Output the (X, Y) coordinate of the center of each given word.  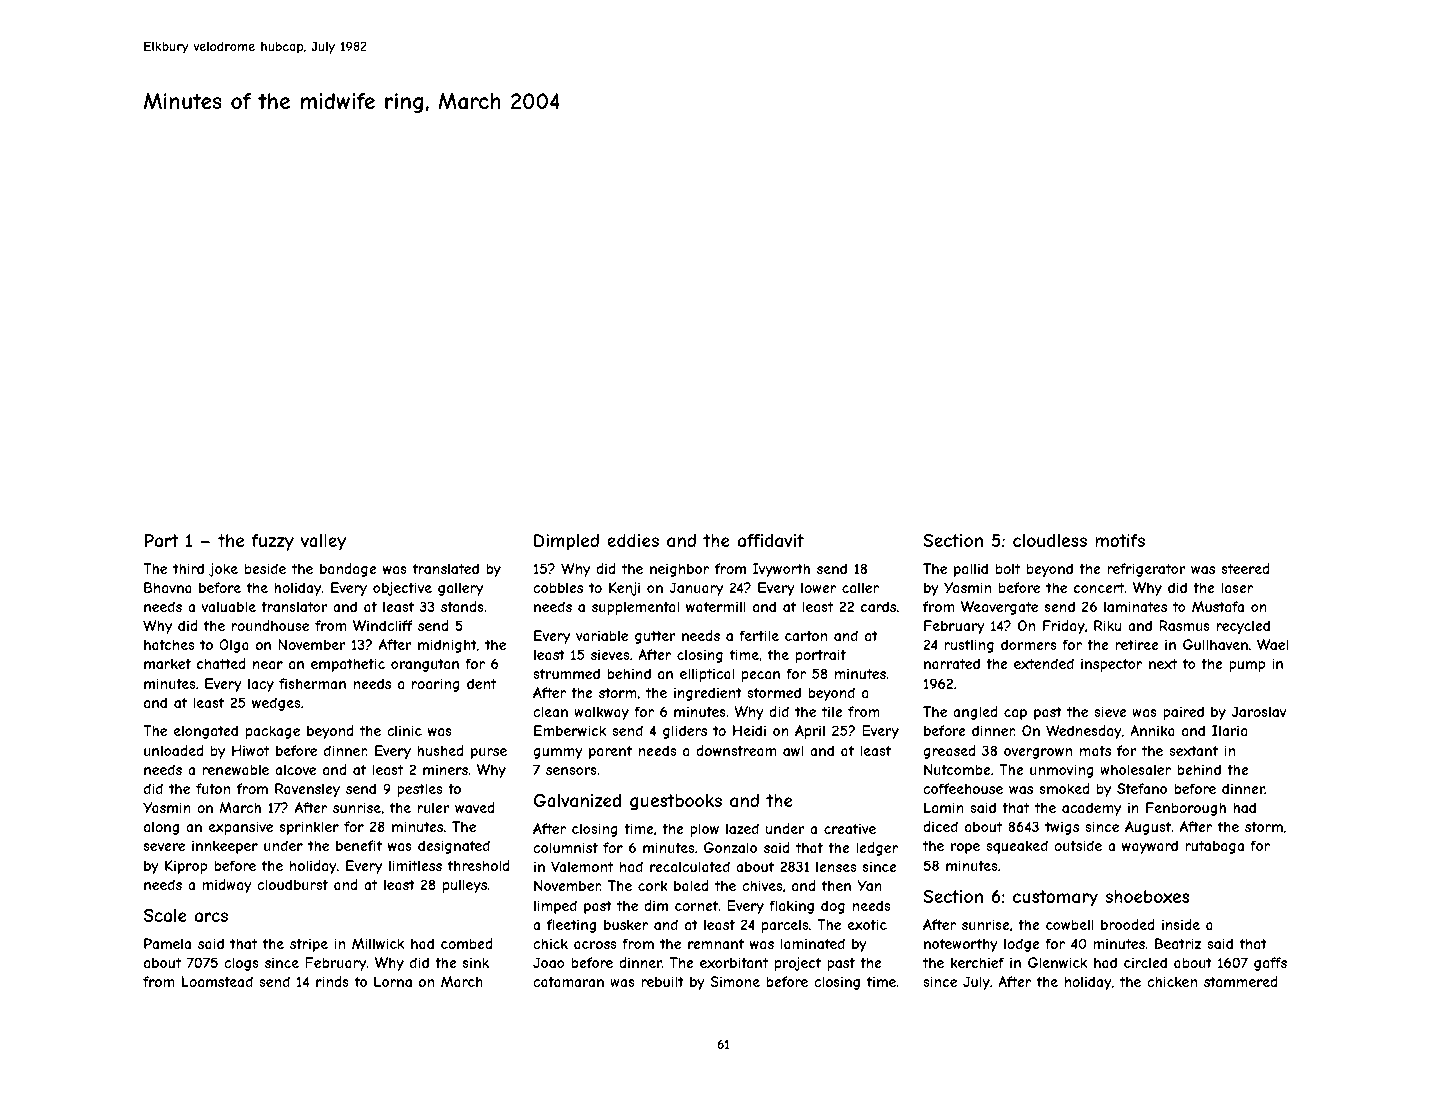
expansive (241, 828)
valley (323, 542)
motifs (1120, 540)
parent (610, 752)
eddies (633, 540)
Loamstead (217, 981)
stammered (1241, 981)
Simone (735, 981)
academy (1091, 809)
